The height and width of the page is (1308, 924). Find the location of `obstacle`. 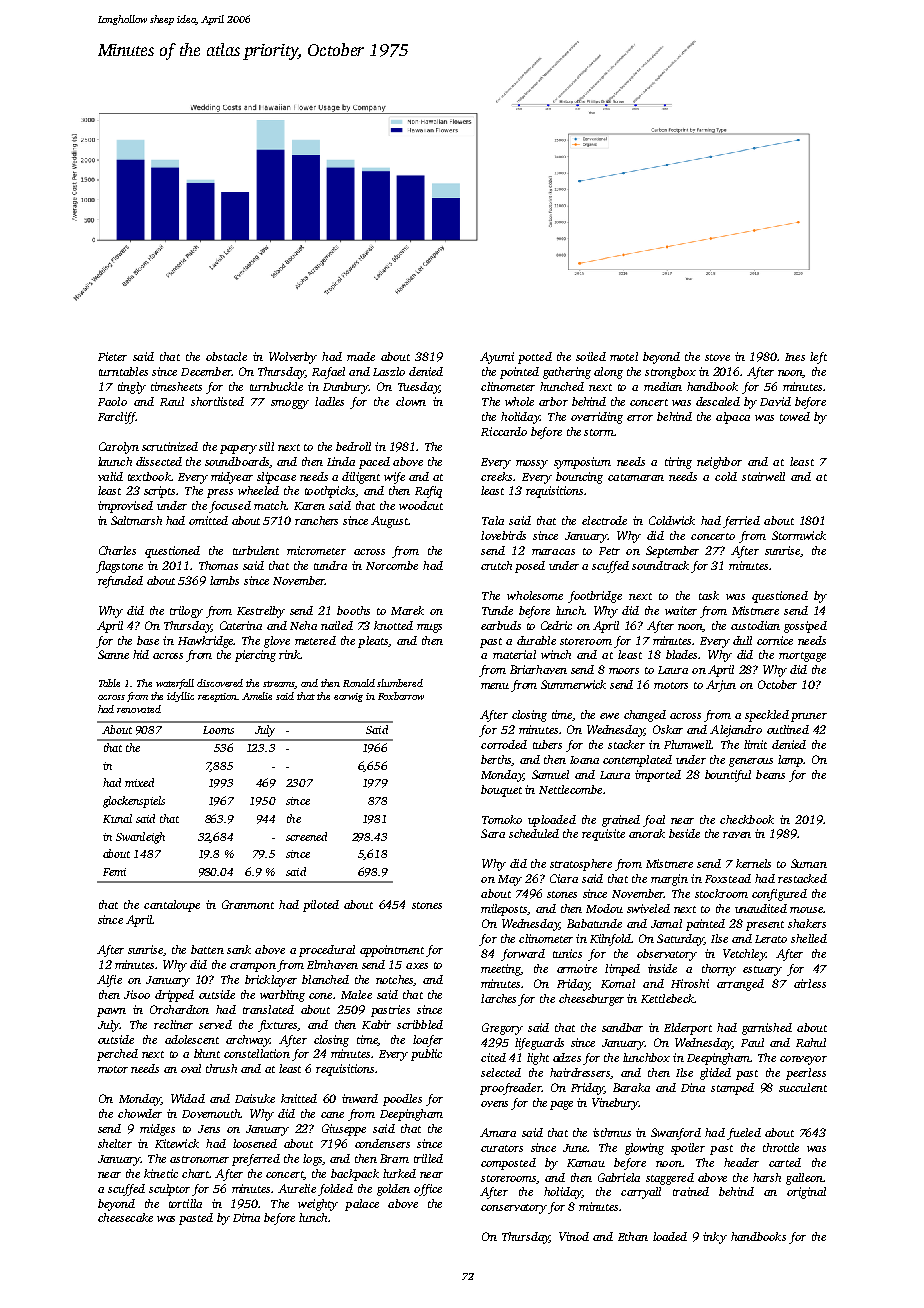

obstacle is located at coordinates (226, 356).
